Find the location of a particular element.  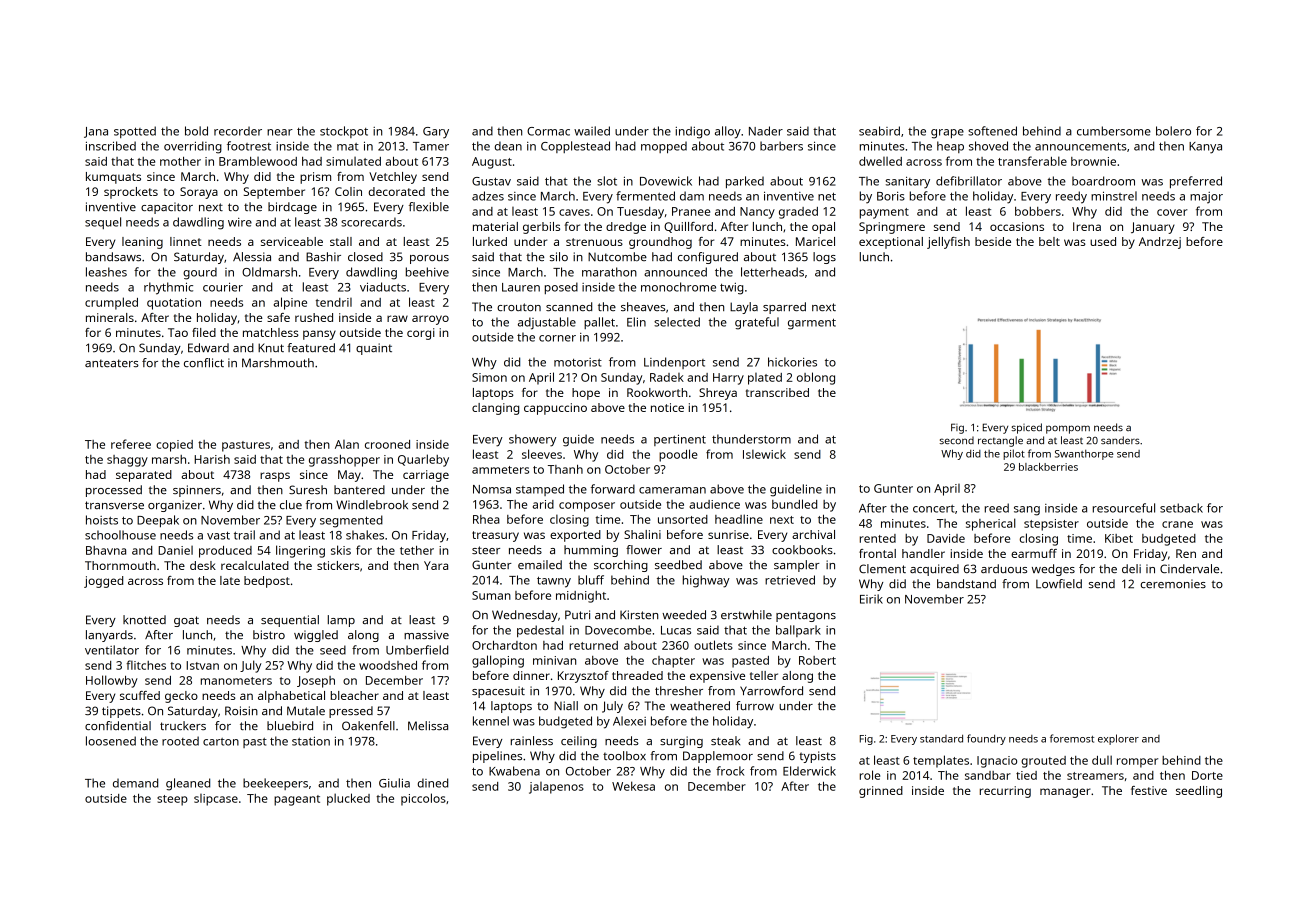

capacitor is located at coordinates (167, 208).
